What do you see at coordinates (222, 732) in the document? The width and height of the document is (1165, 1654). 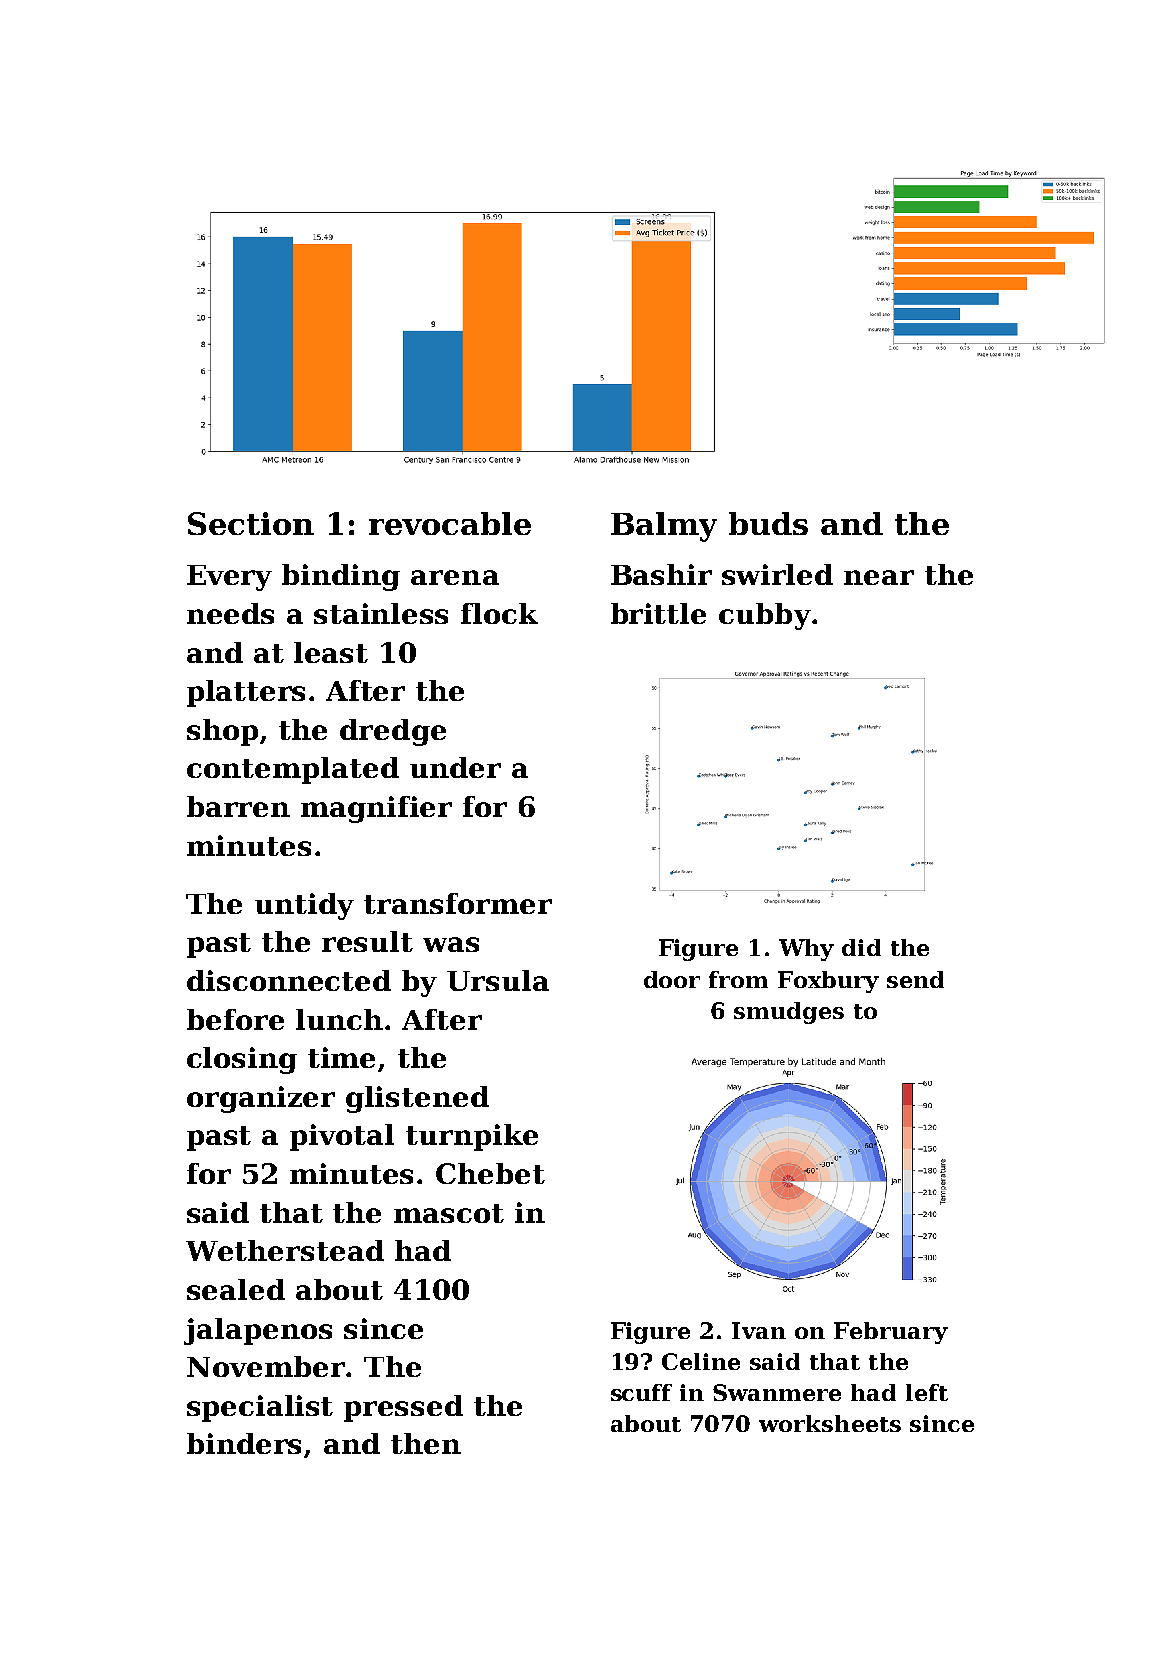 I see `shop` at bounding box center [222, 732].
